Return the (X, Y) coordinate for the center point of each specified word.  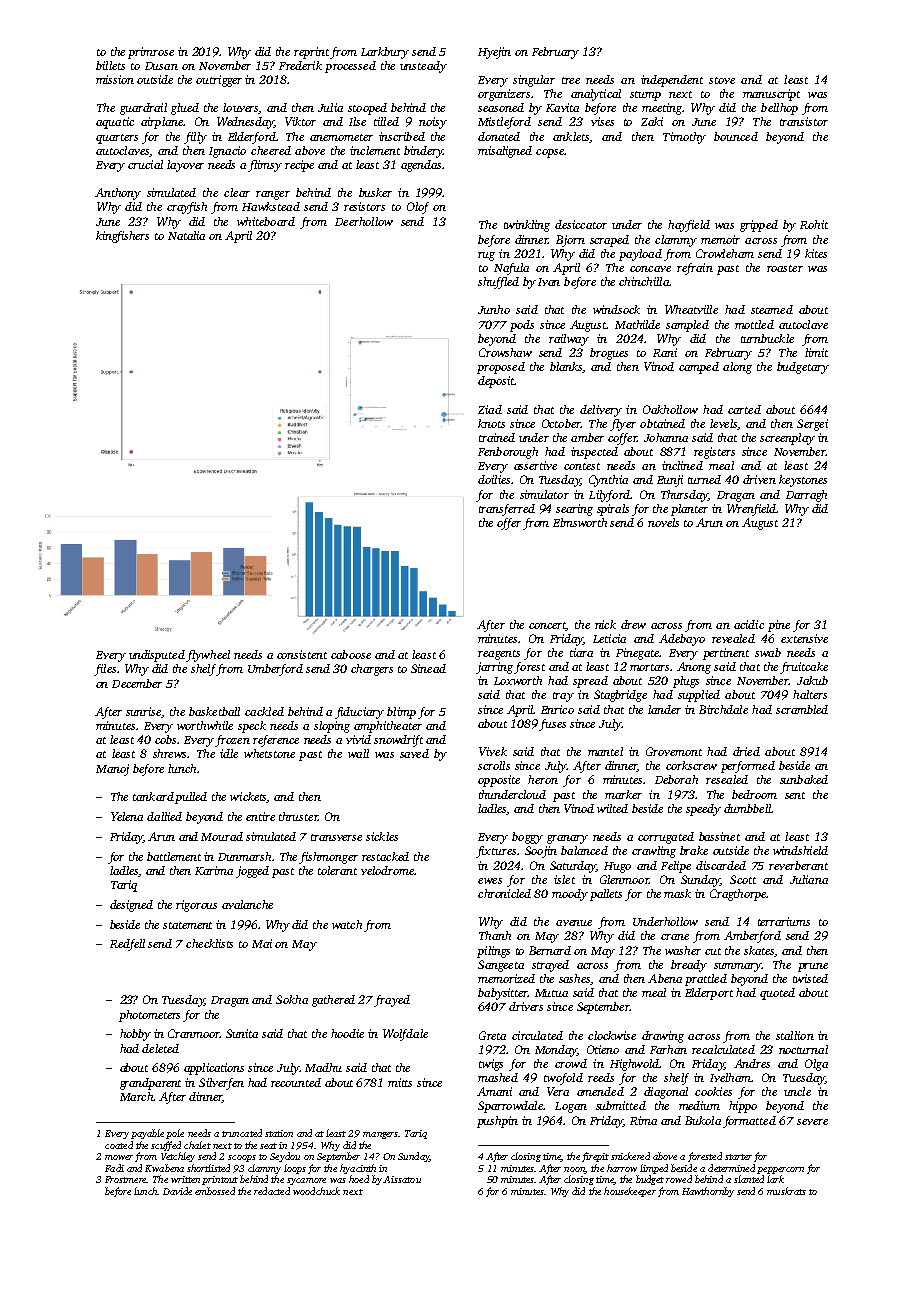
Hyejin (494, 53)
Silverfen (221, 1084)
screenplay (787, 439)
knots (491, 423)
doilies (494, 479)
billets (110, 65)
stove (722, 80)
